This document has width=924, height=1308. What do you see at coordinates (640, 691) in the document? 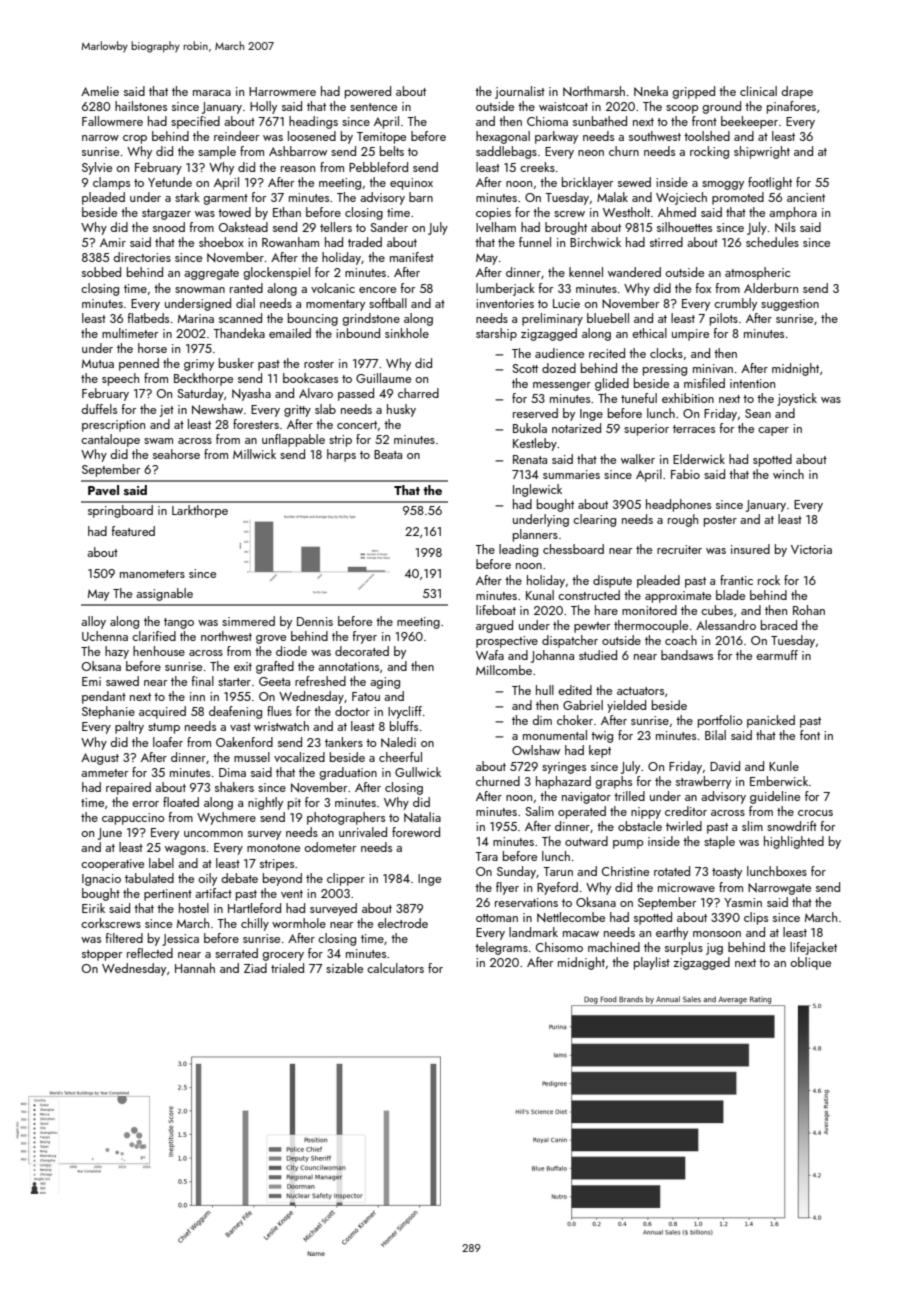
I see `actuators` at bounding box center [640, 691].
